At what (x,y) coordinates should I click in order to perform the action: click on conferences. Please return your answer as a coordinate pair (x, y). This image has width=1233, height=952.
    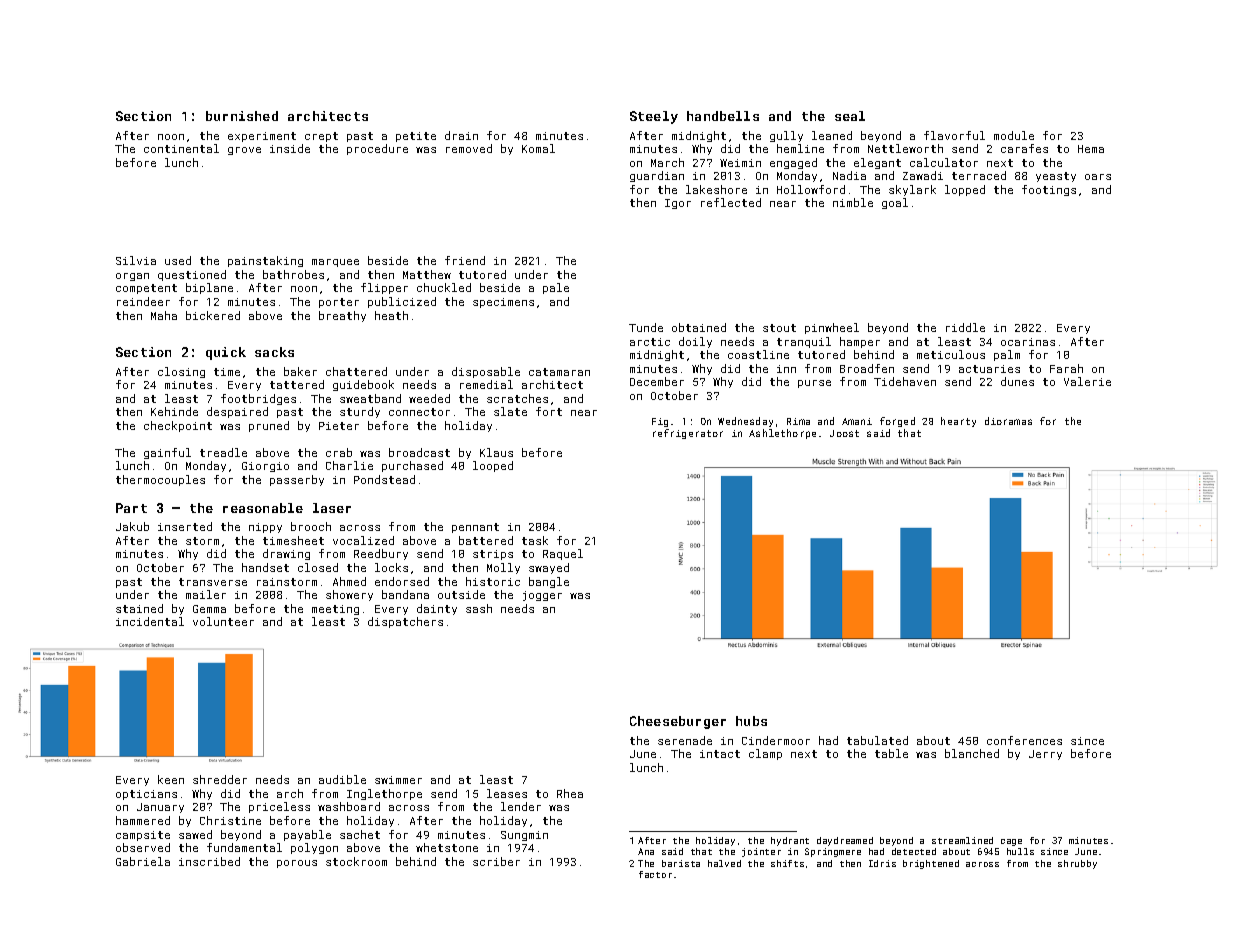
    Looking at the image, I should click on (1024, 740).
